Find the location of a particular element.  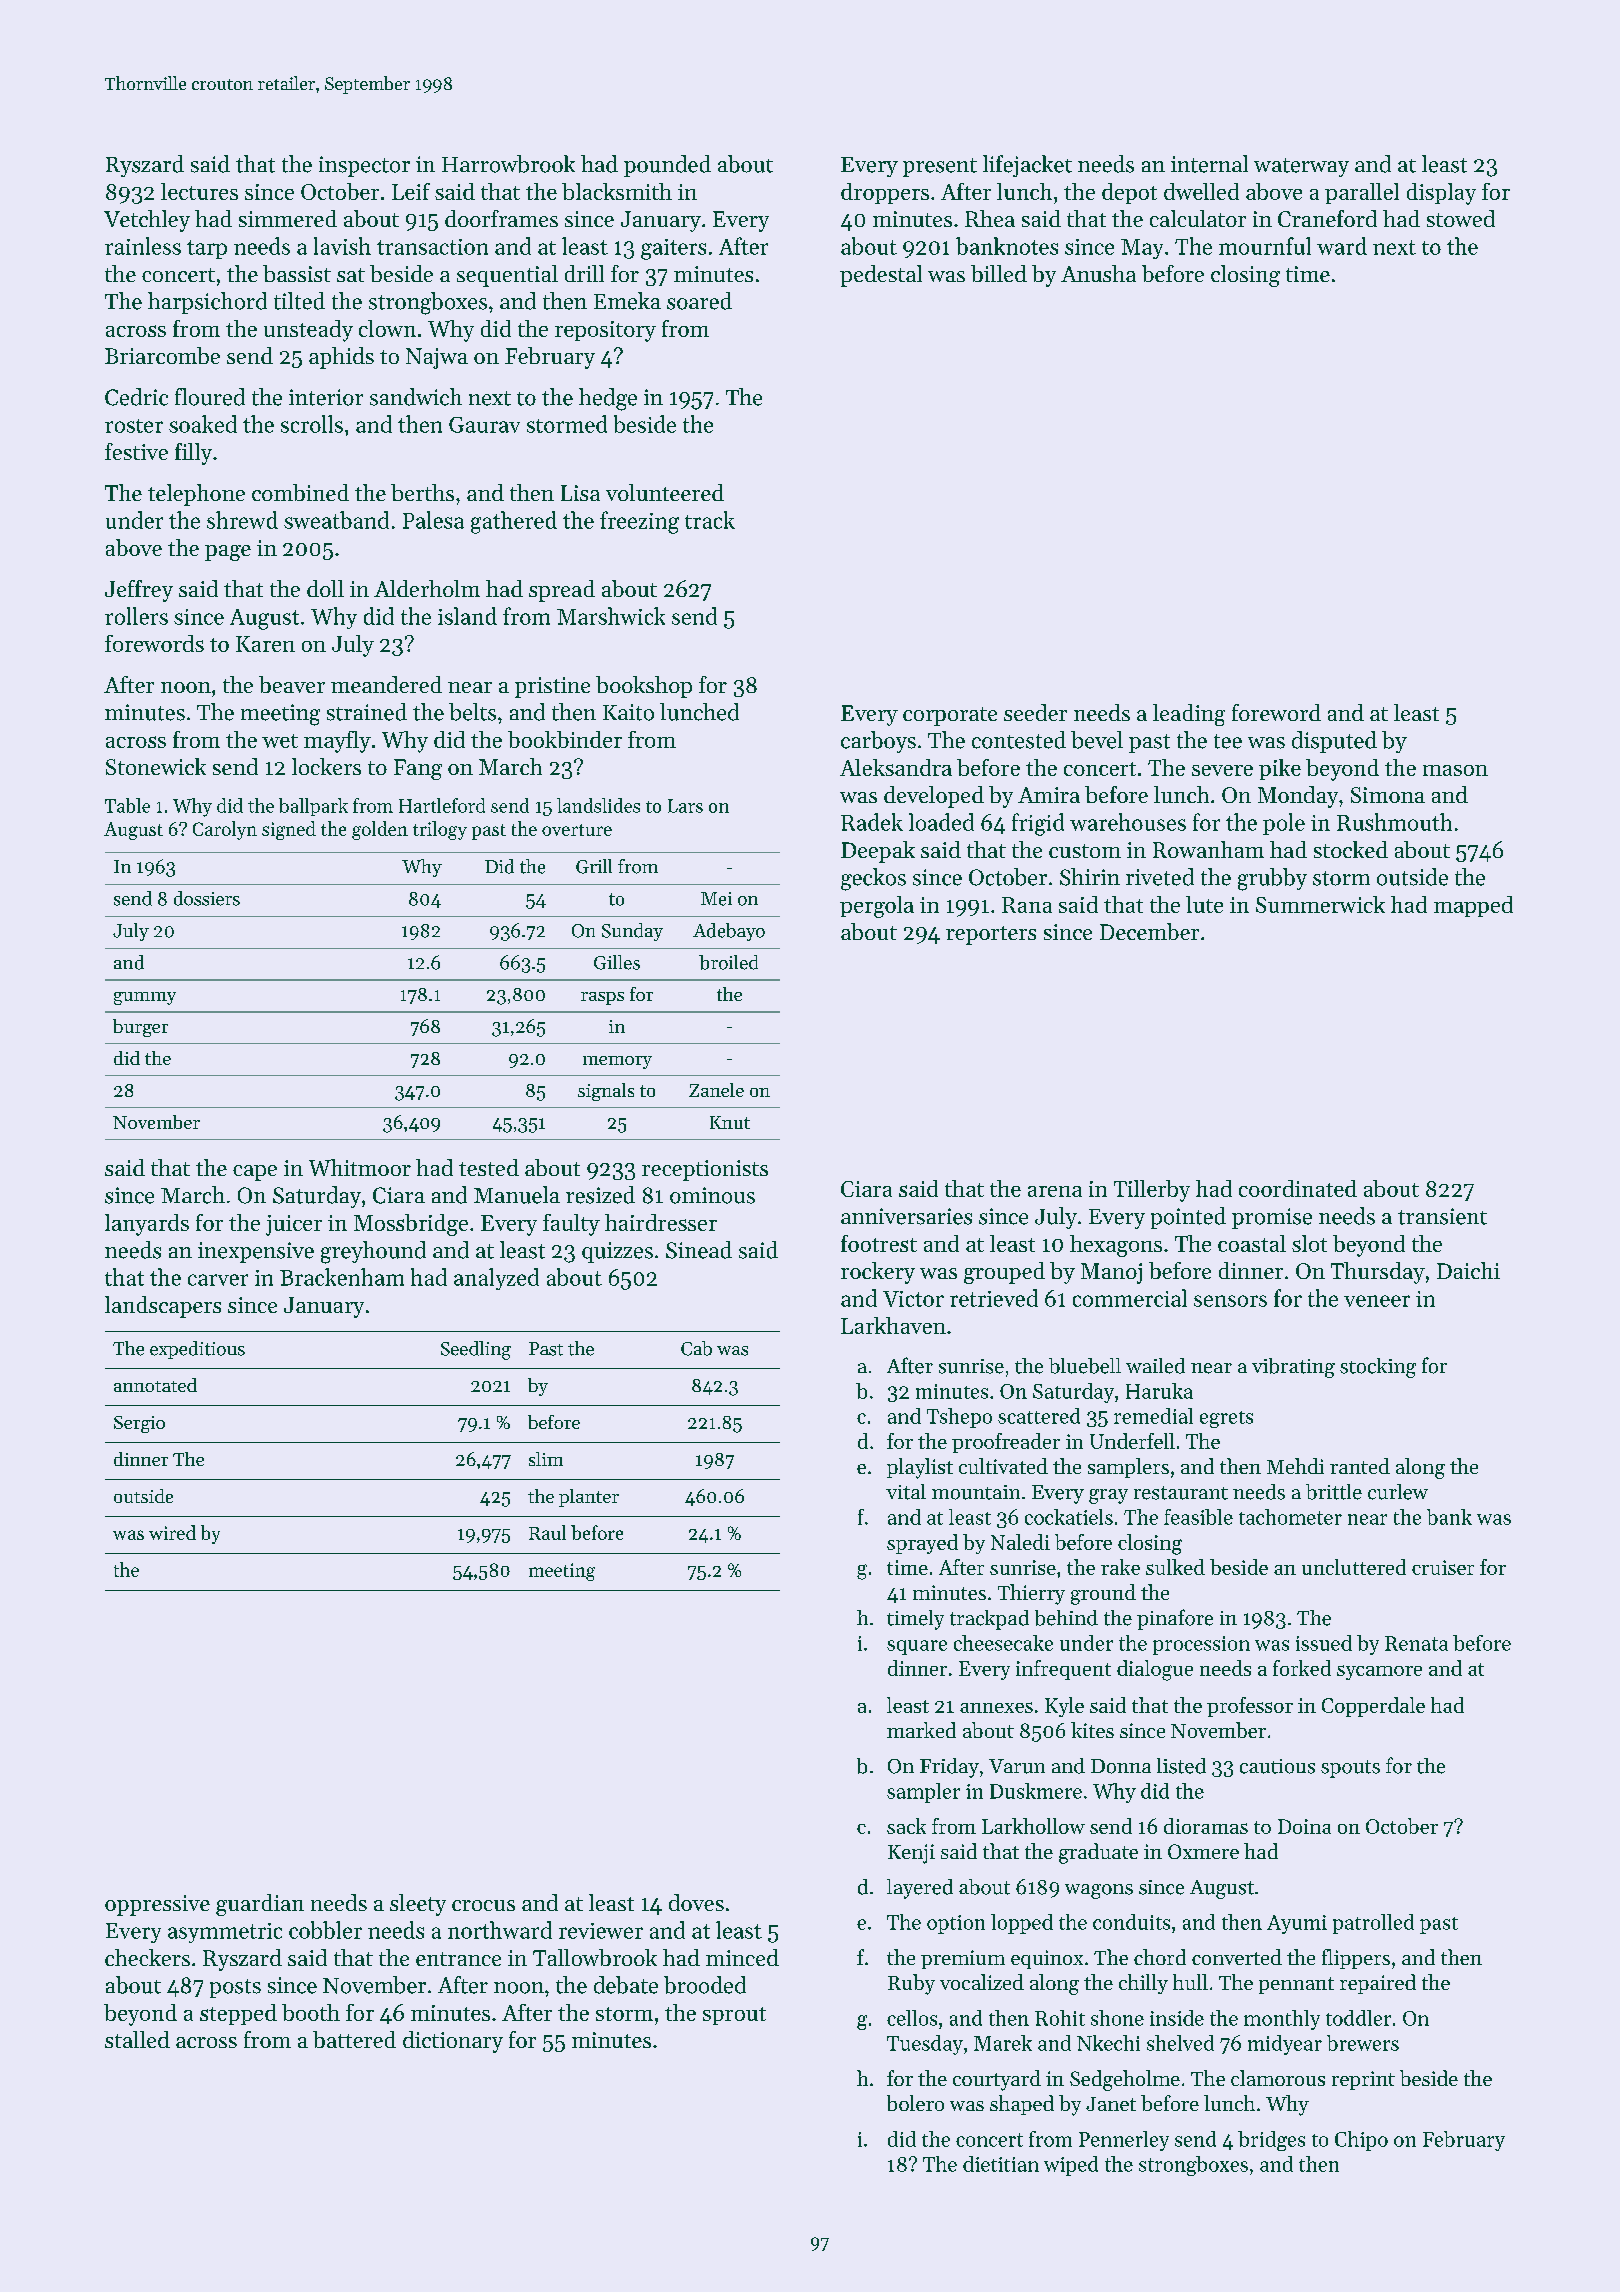

display is located at coordinates (1441, 194).
